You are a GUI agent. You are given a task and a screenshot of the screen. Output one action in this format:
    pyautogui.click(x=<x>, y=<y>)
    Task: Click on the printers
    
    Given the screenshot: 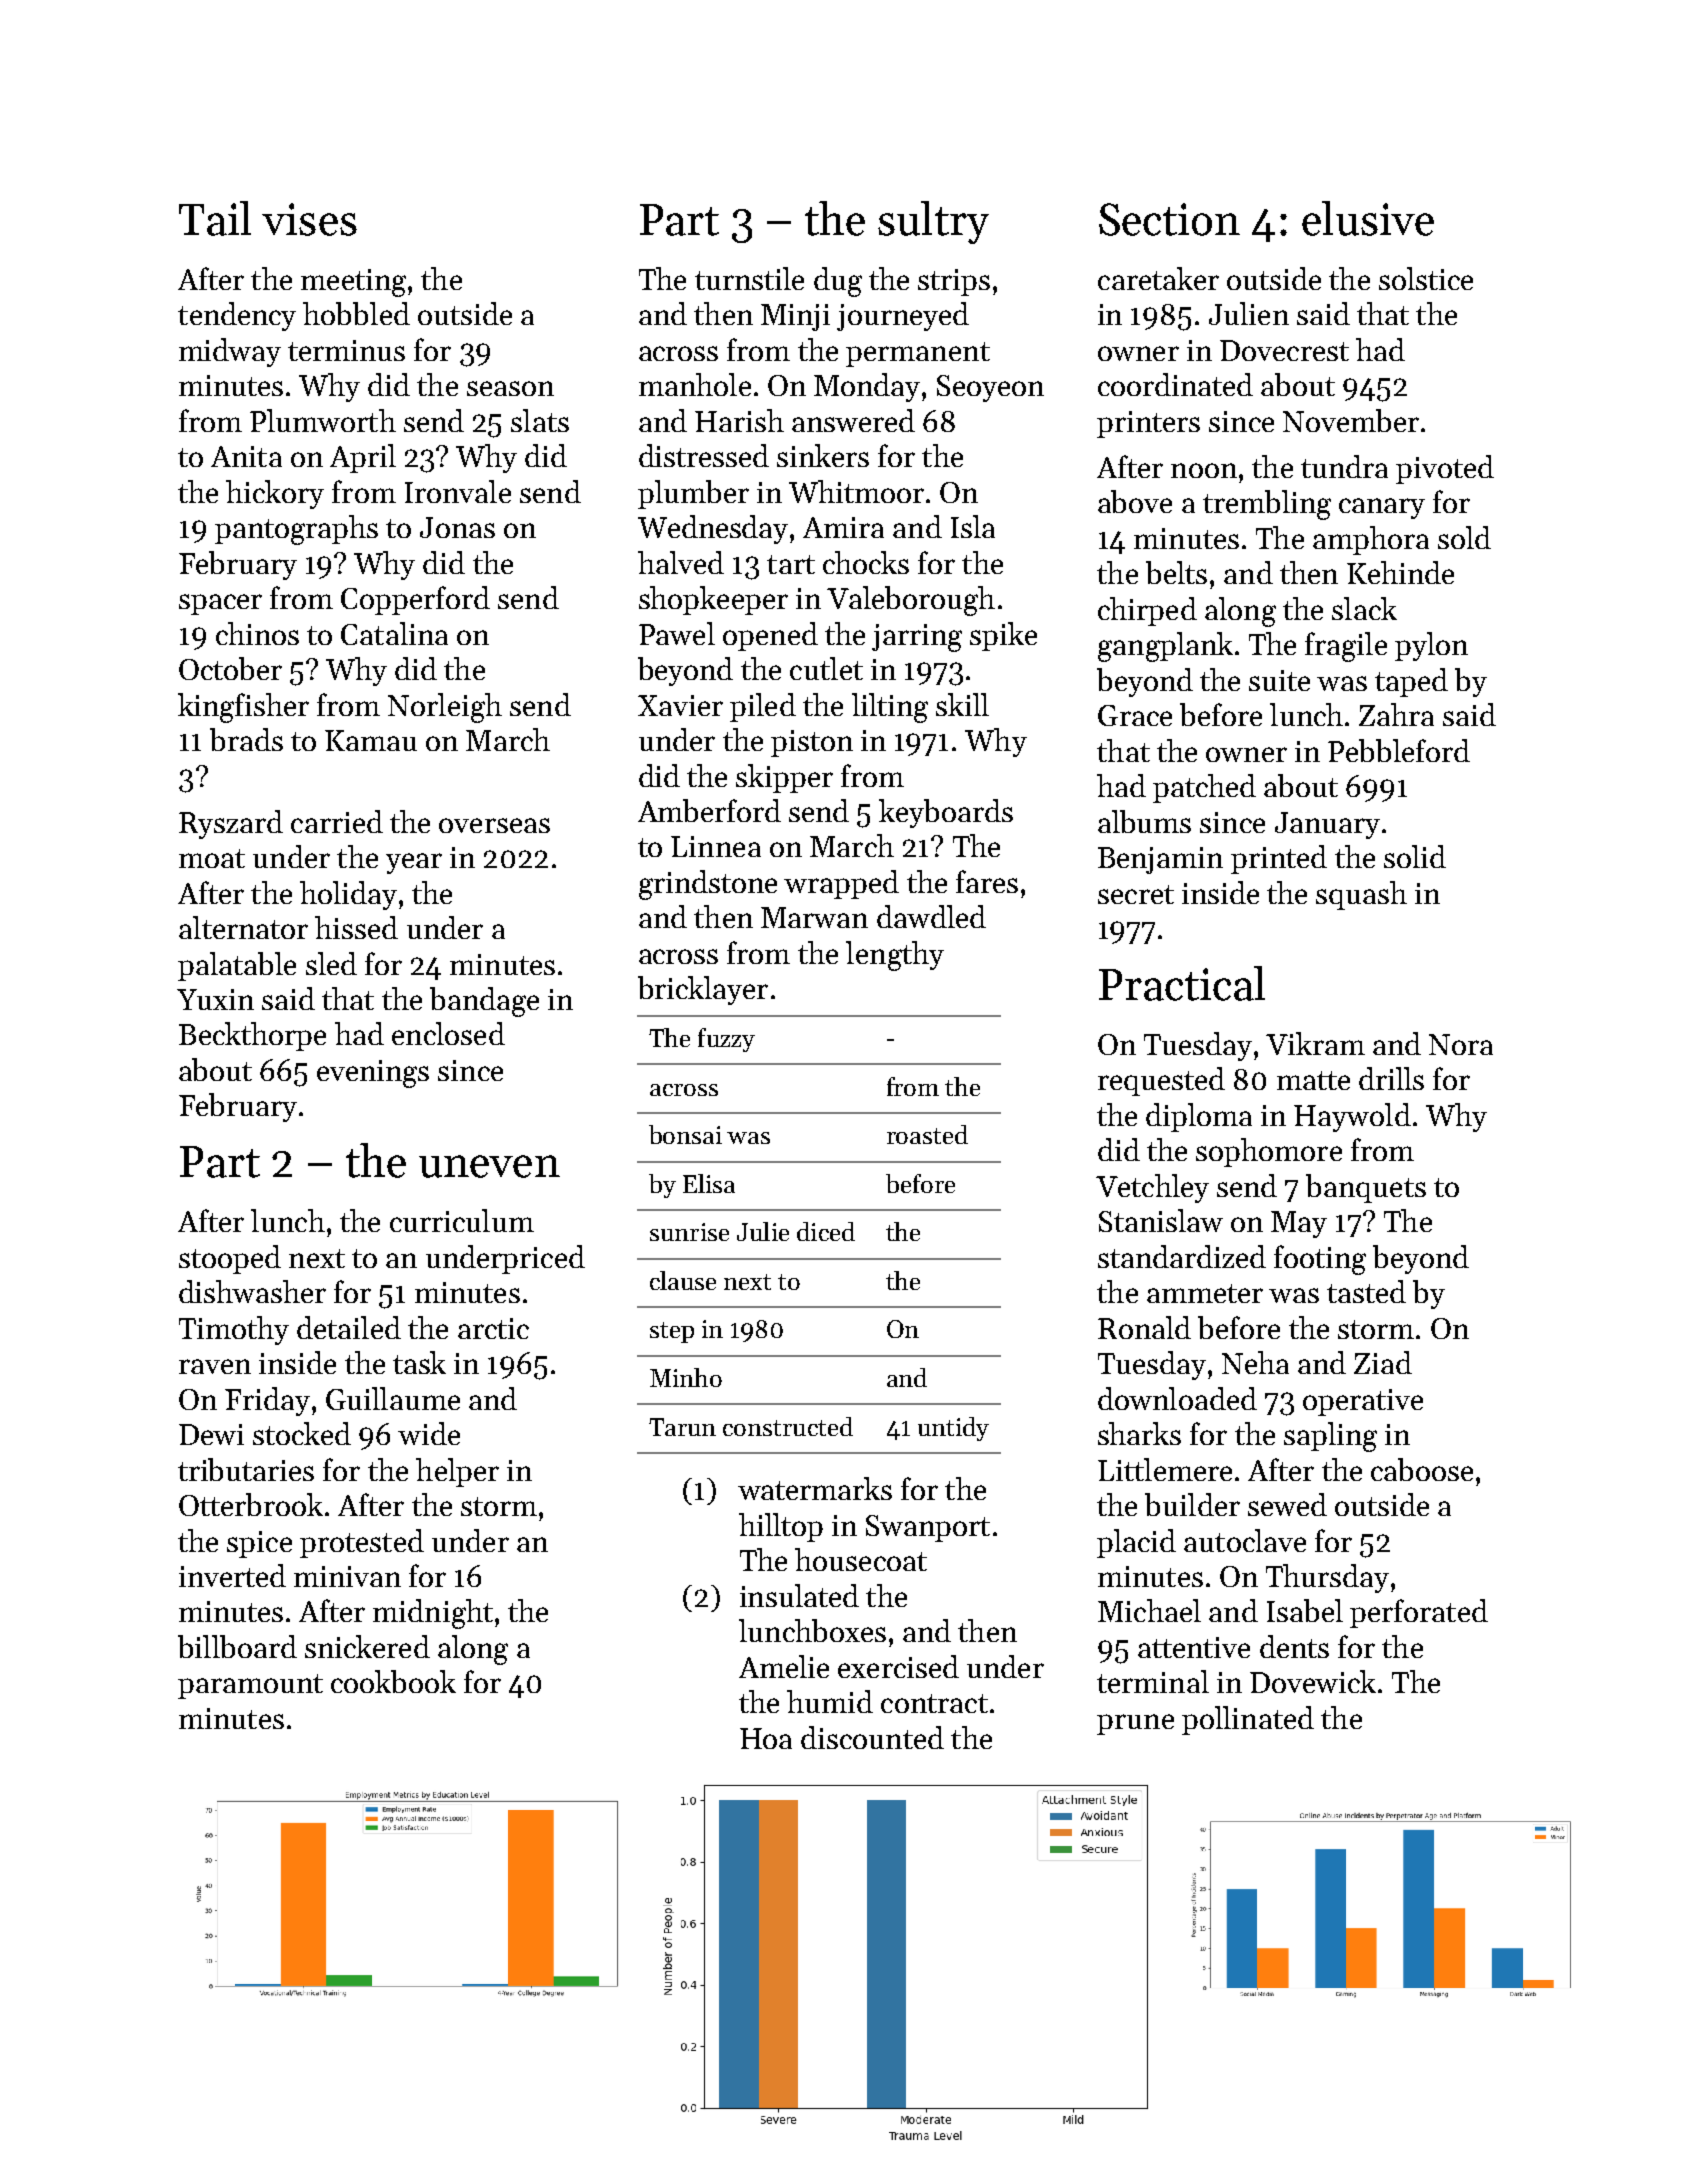 What is the action you would take?
    pyautogui.click(x=1148, y=424)
